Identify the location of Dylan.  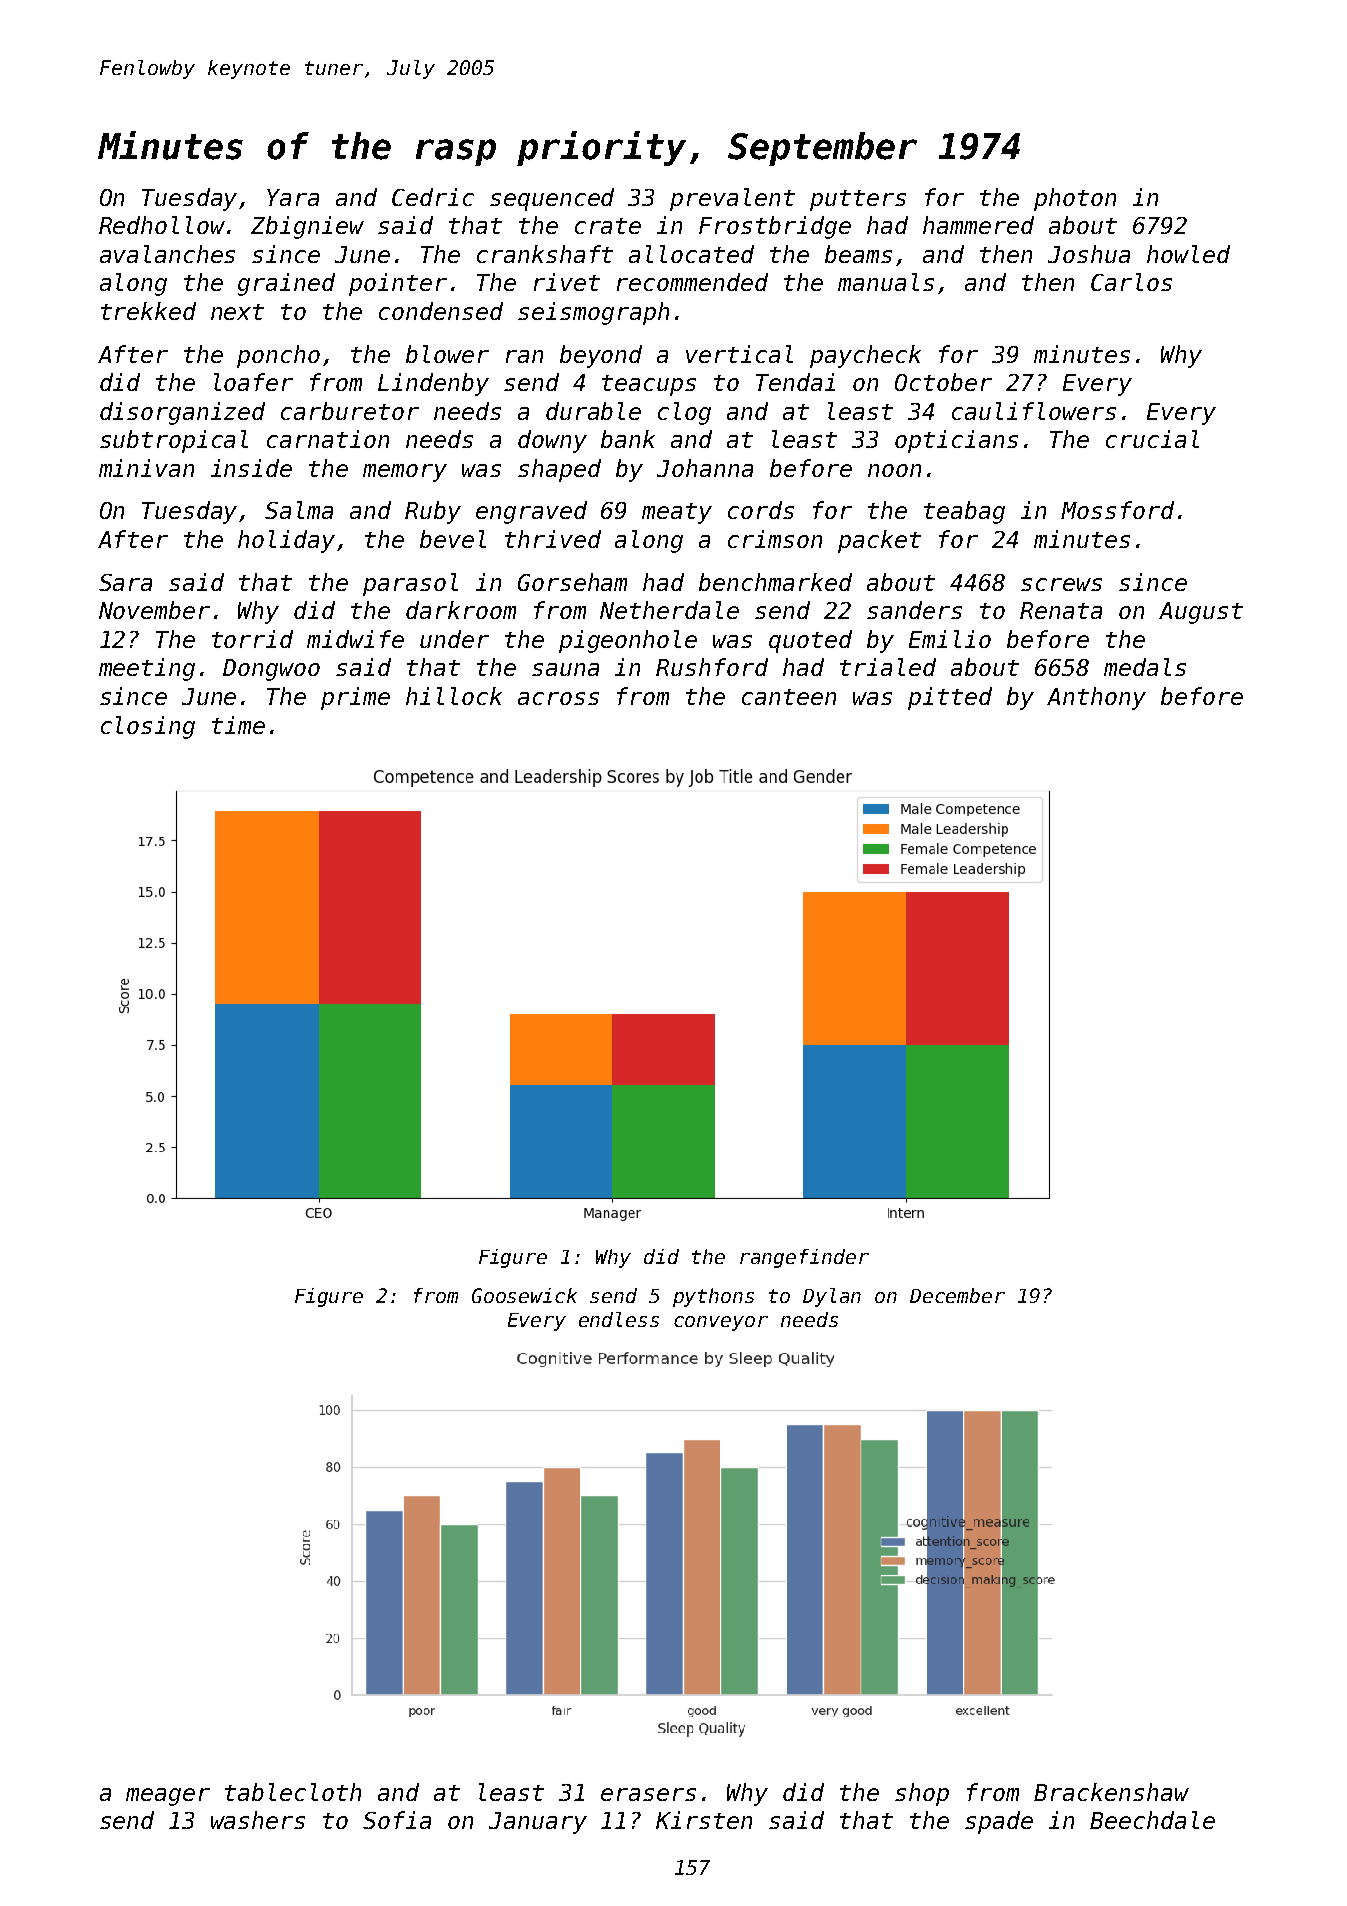
(832, 1297).
